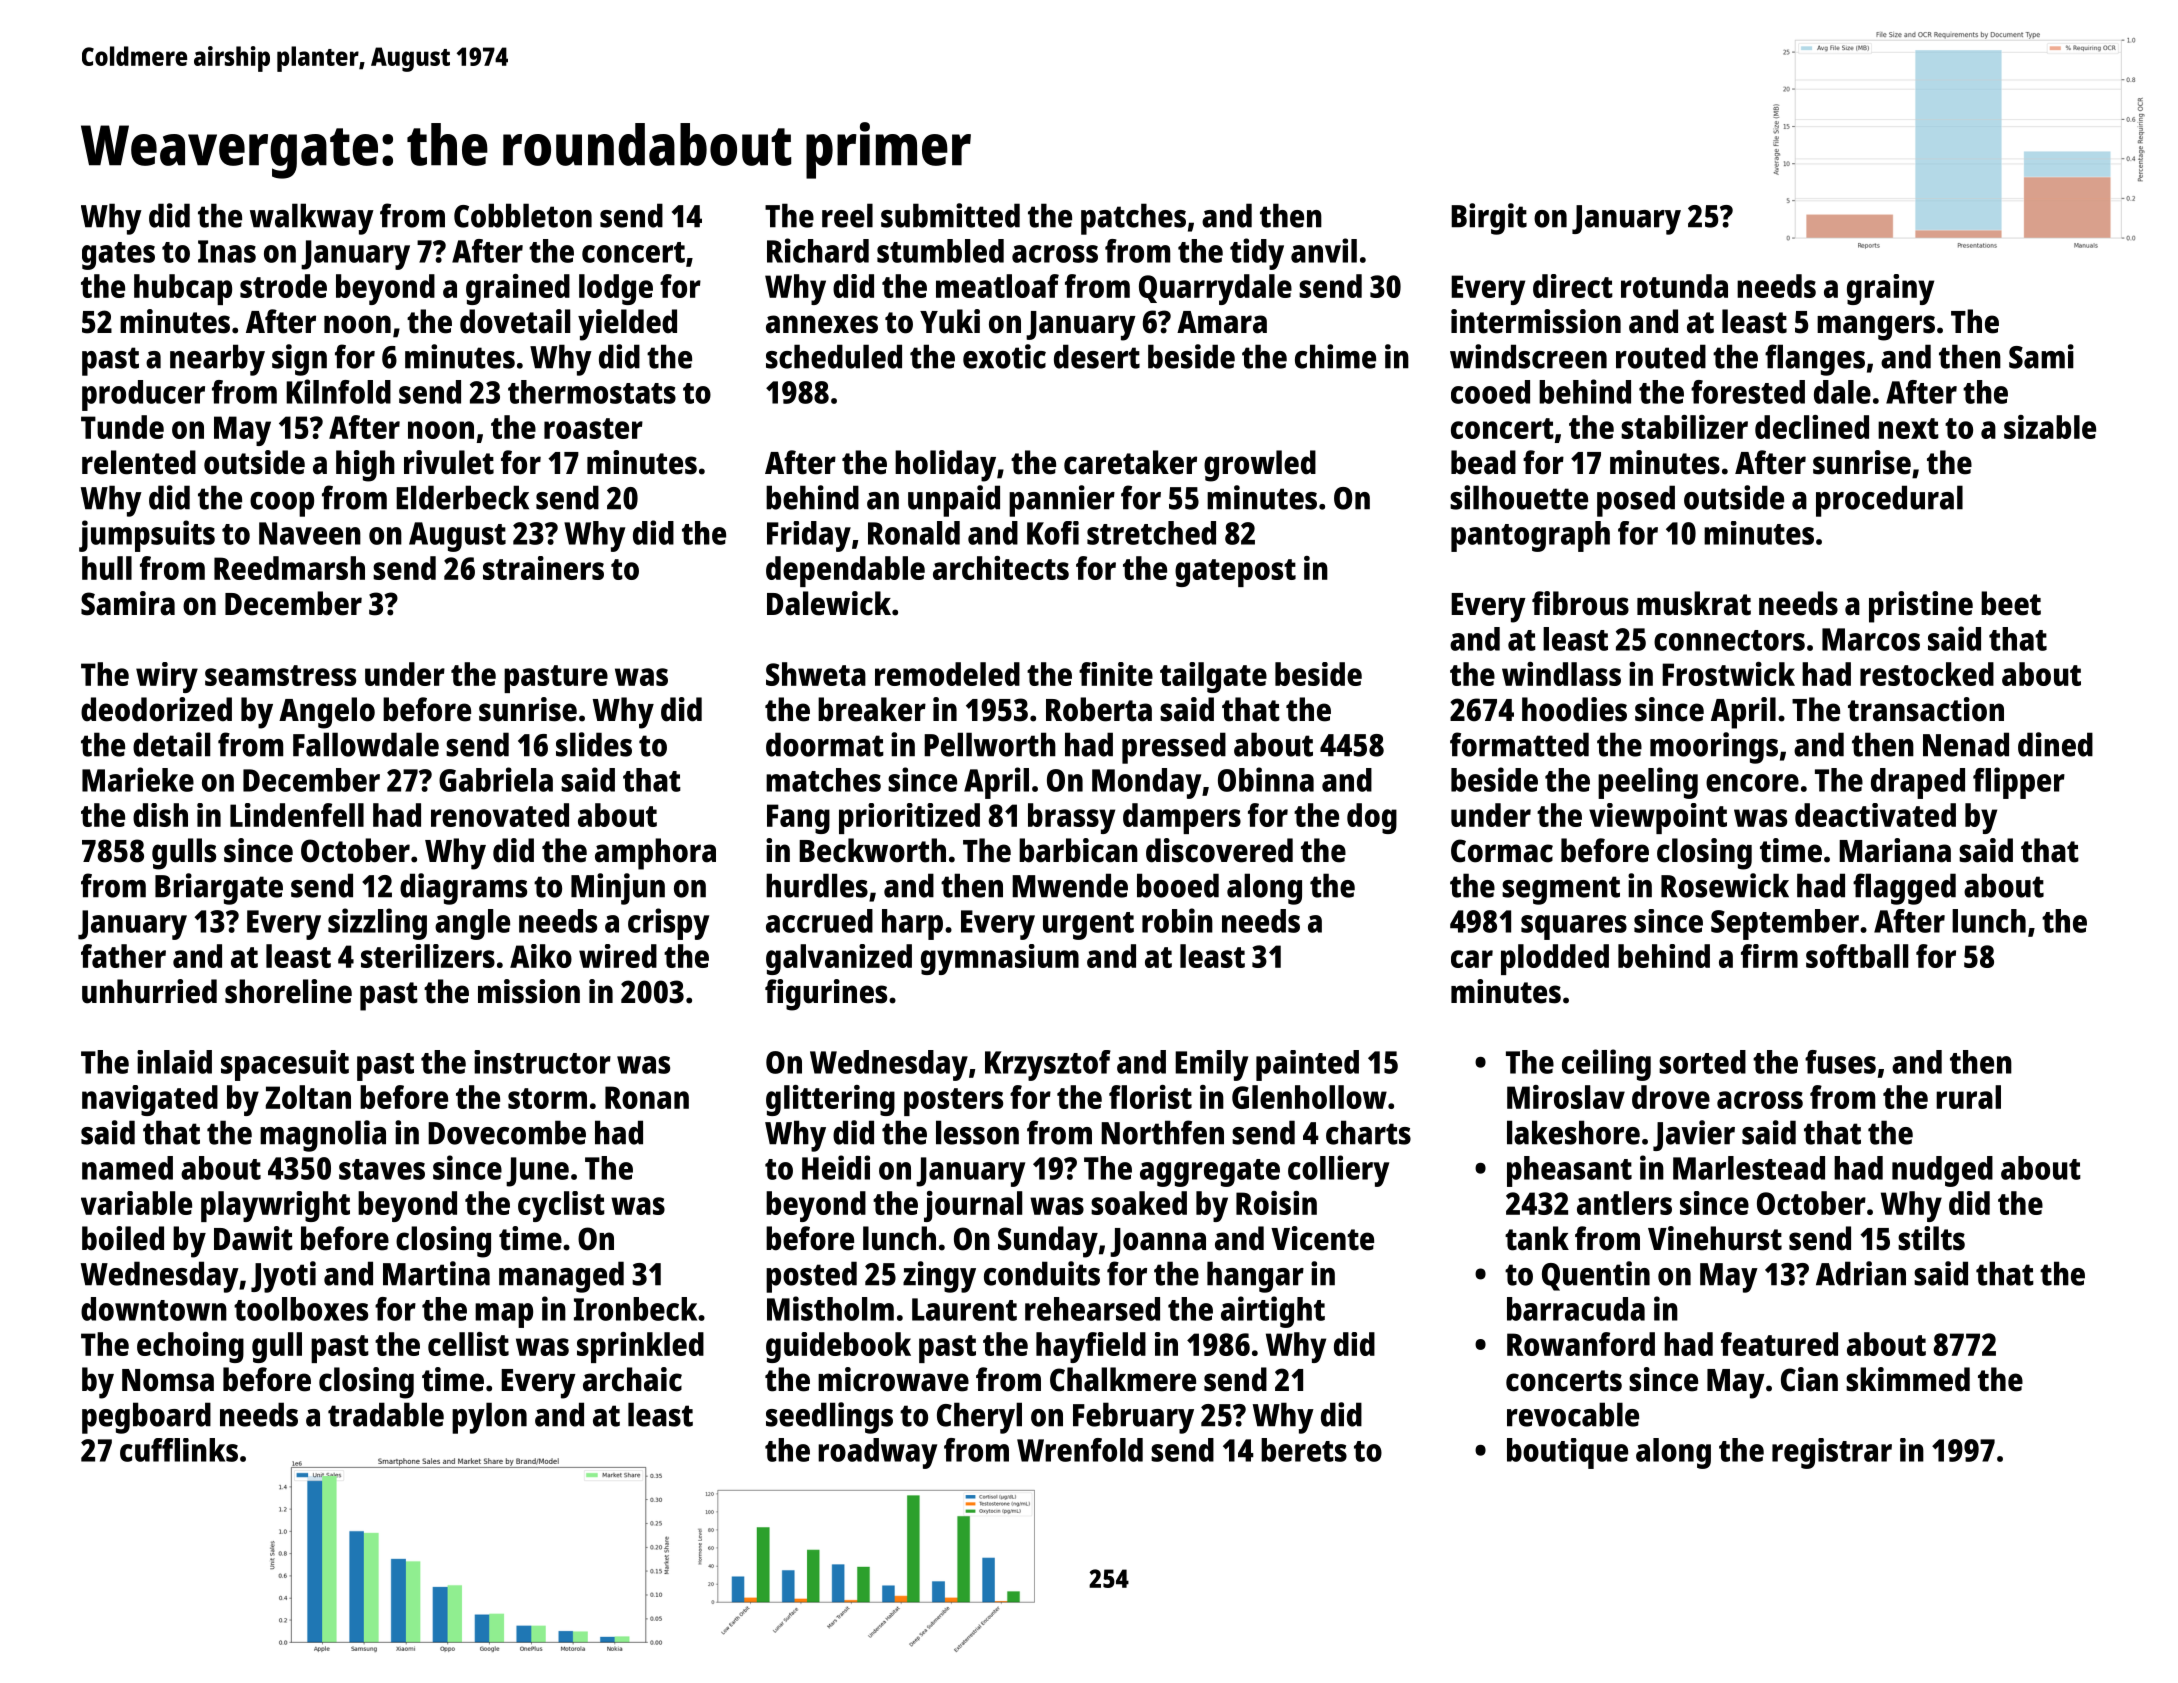 This screenshot has height=1683, width=2178. Describe the element at coordinates (872, 850) in the screenshot. I see `Beckworth` at that location.
